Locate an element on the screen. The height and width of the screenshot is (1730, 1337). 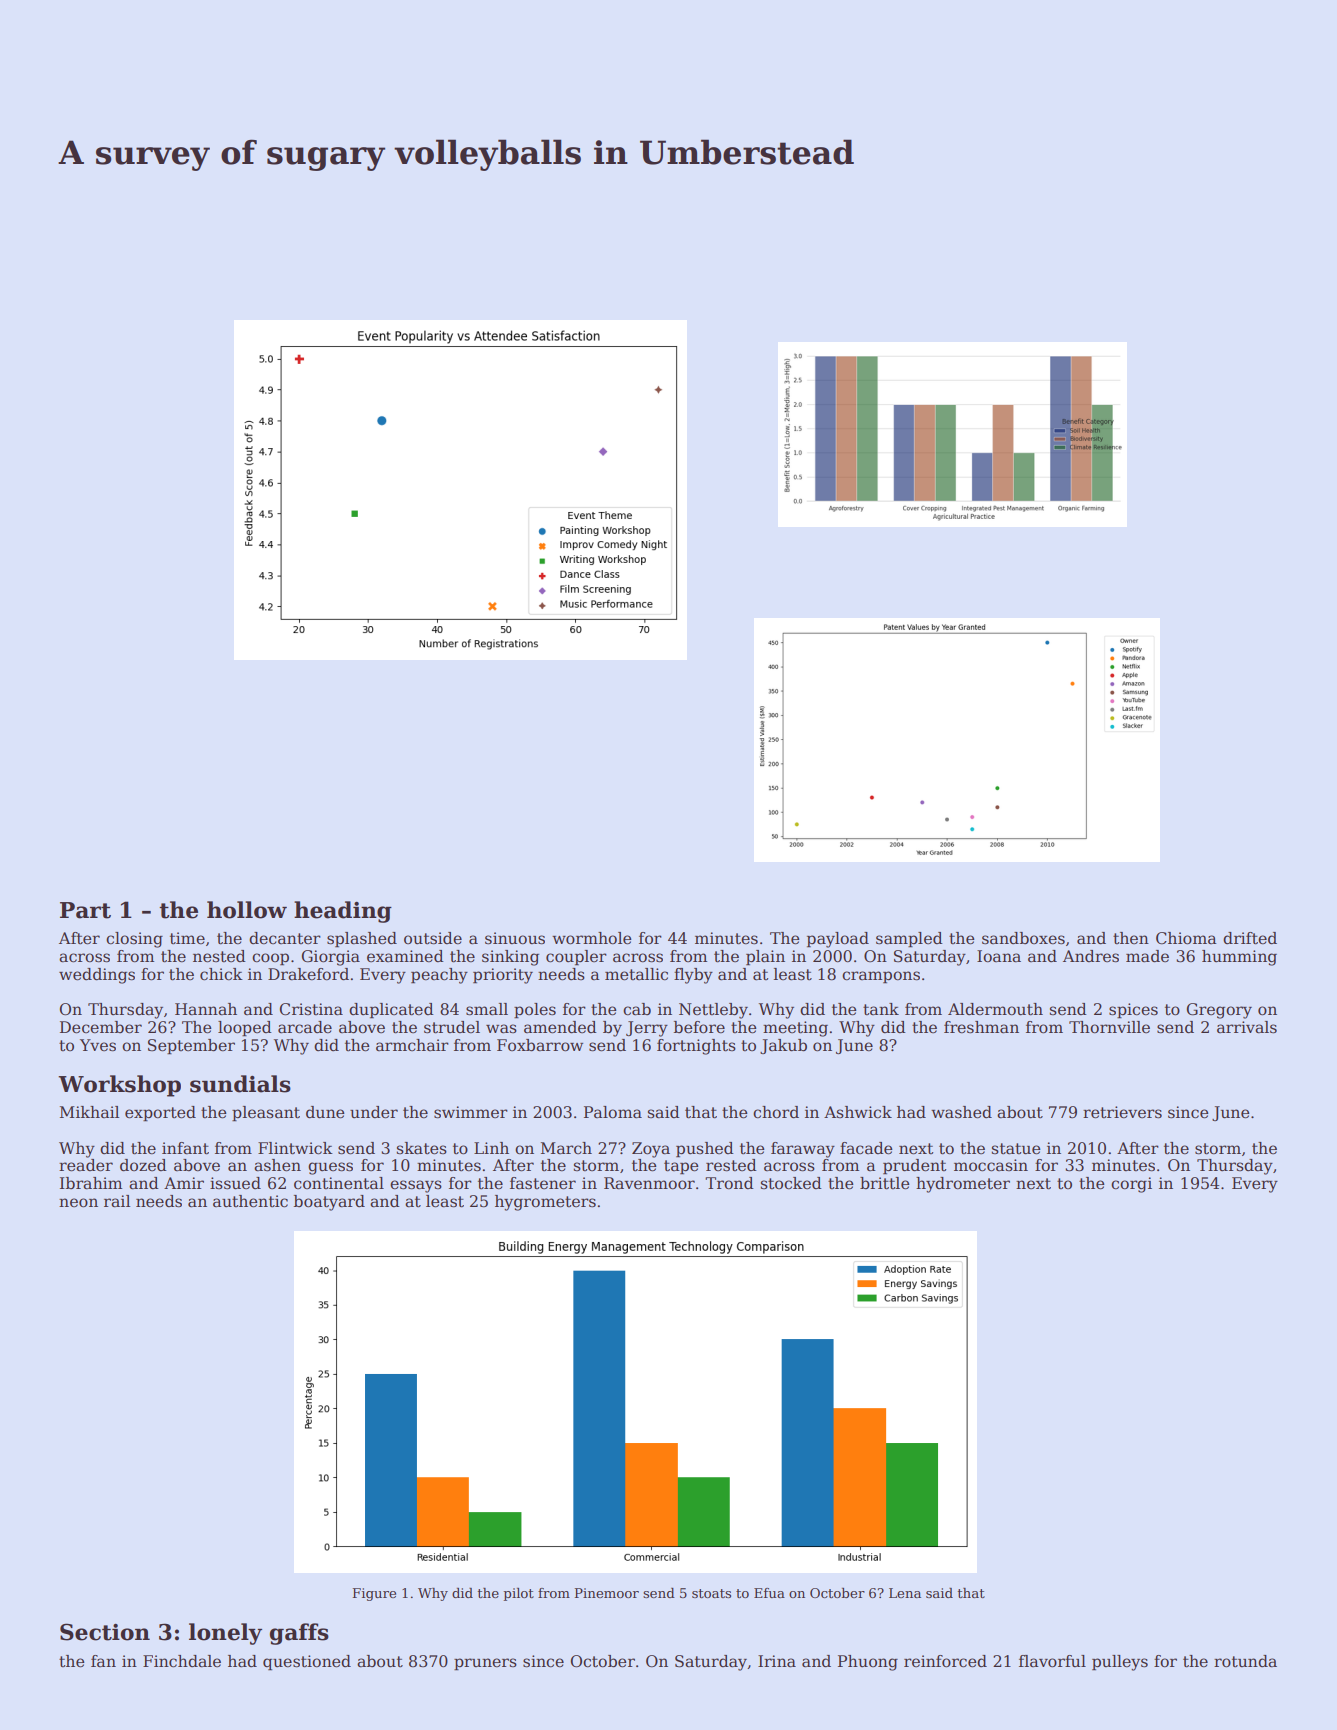
Irina is located at coordinates (777, 1661).
